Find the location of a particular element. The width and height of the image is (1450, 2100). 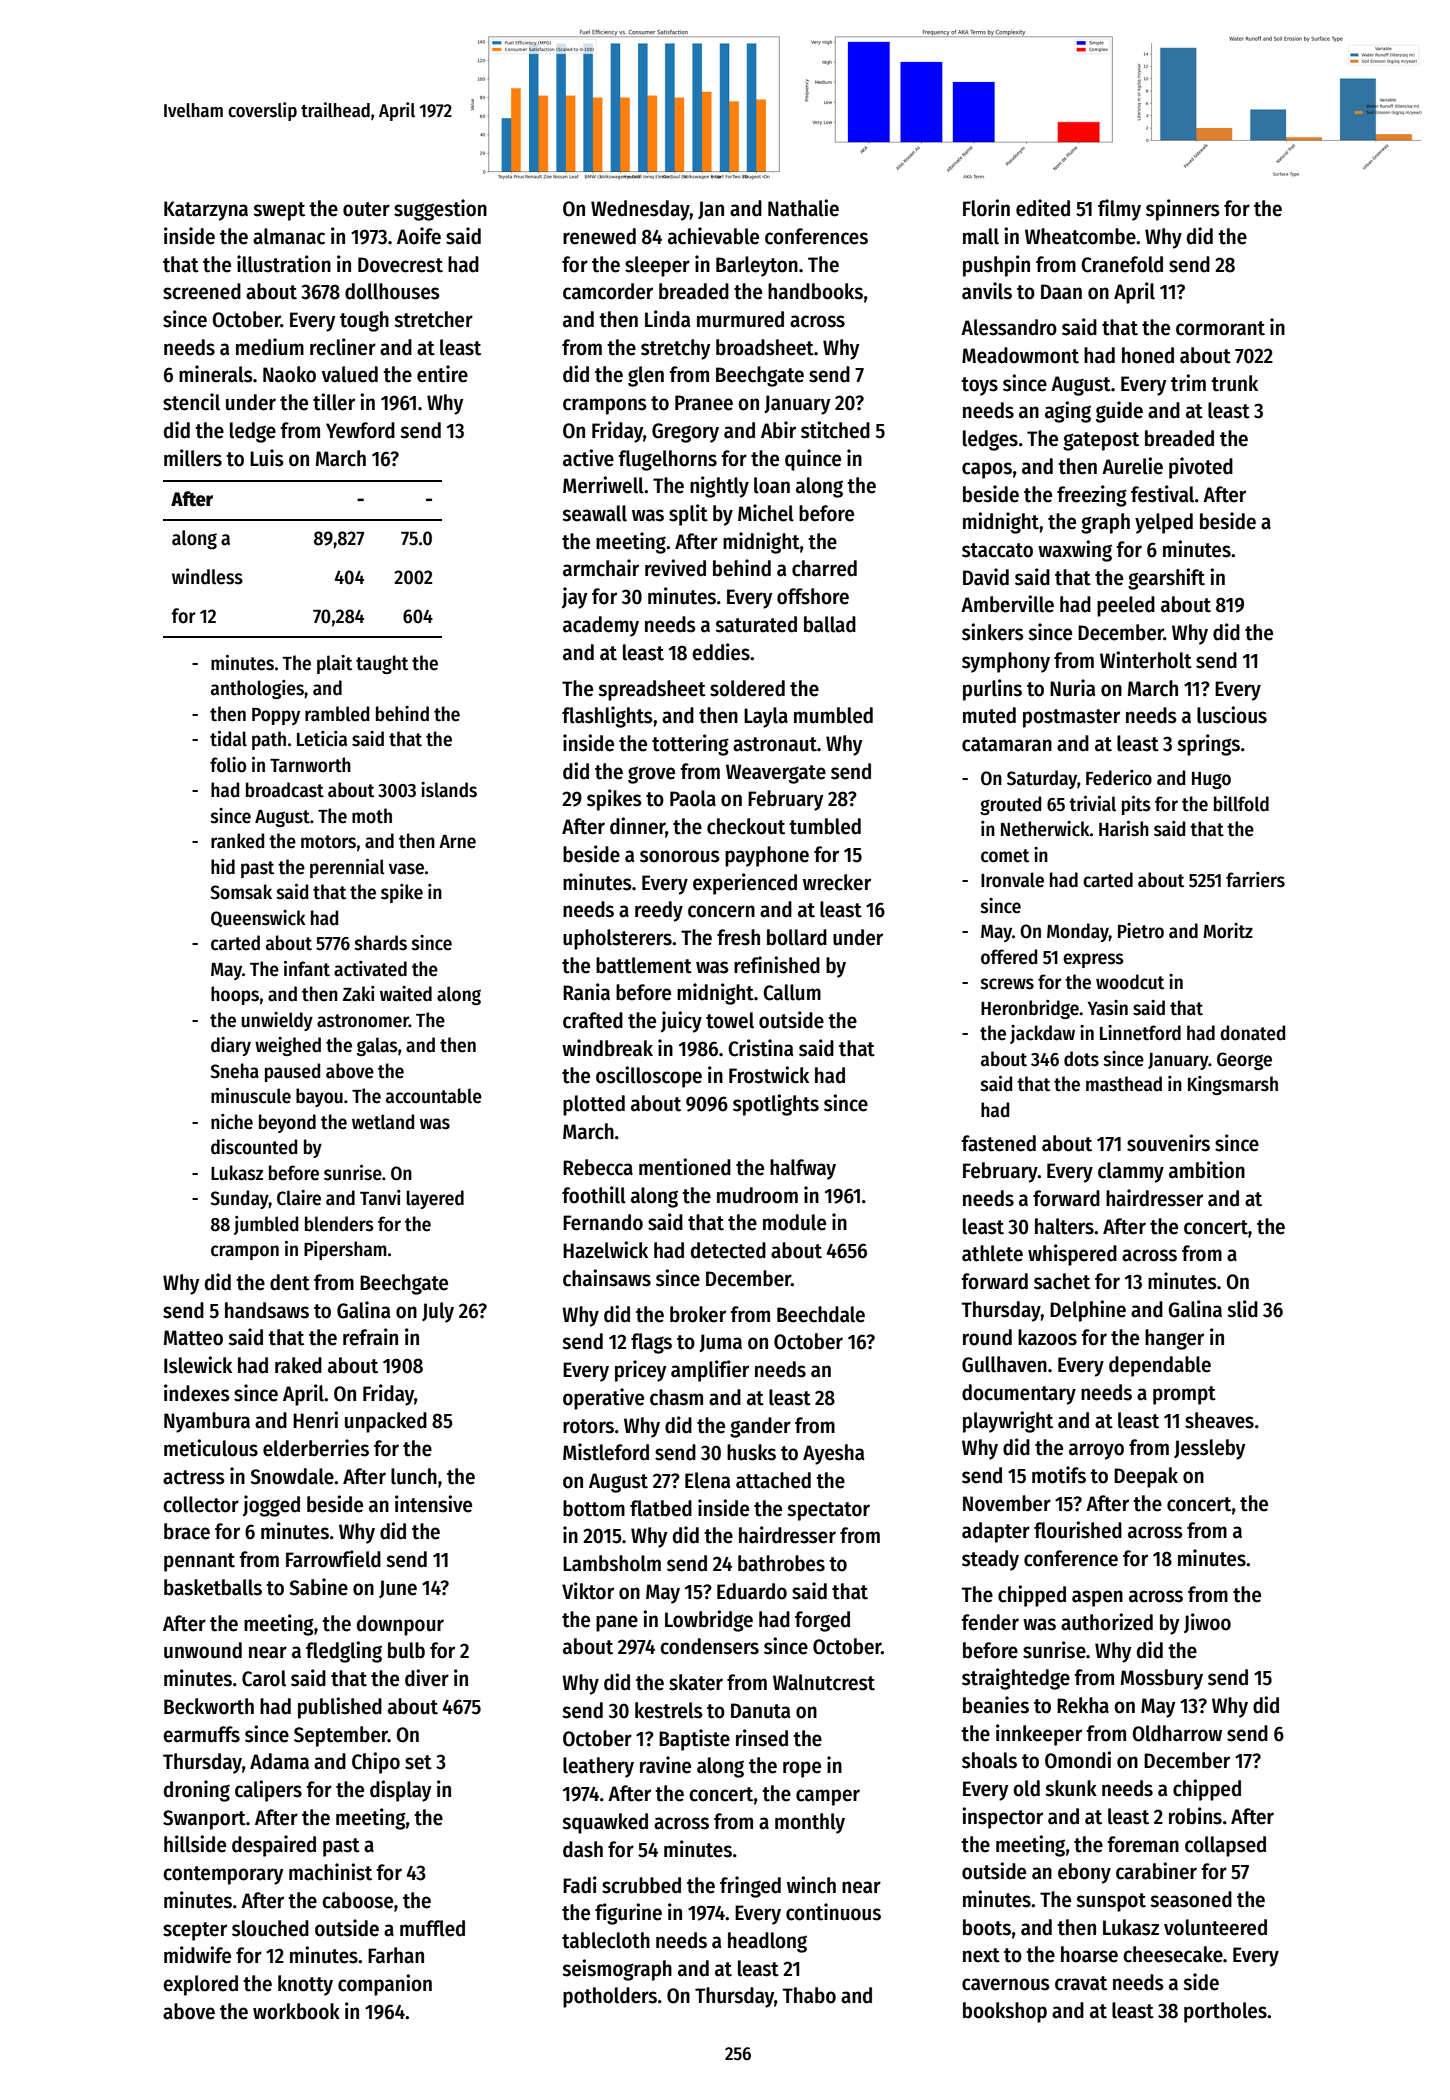

split is located at coordinates (688, 515).
